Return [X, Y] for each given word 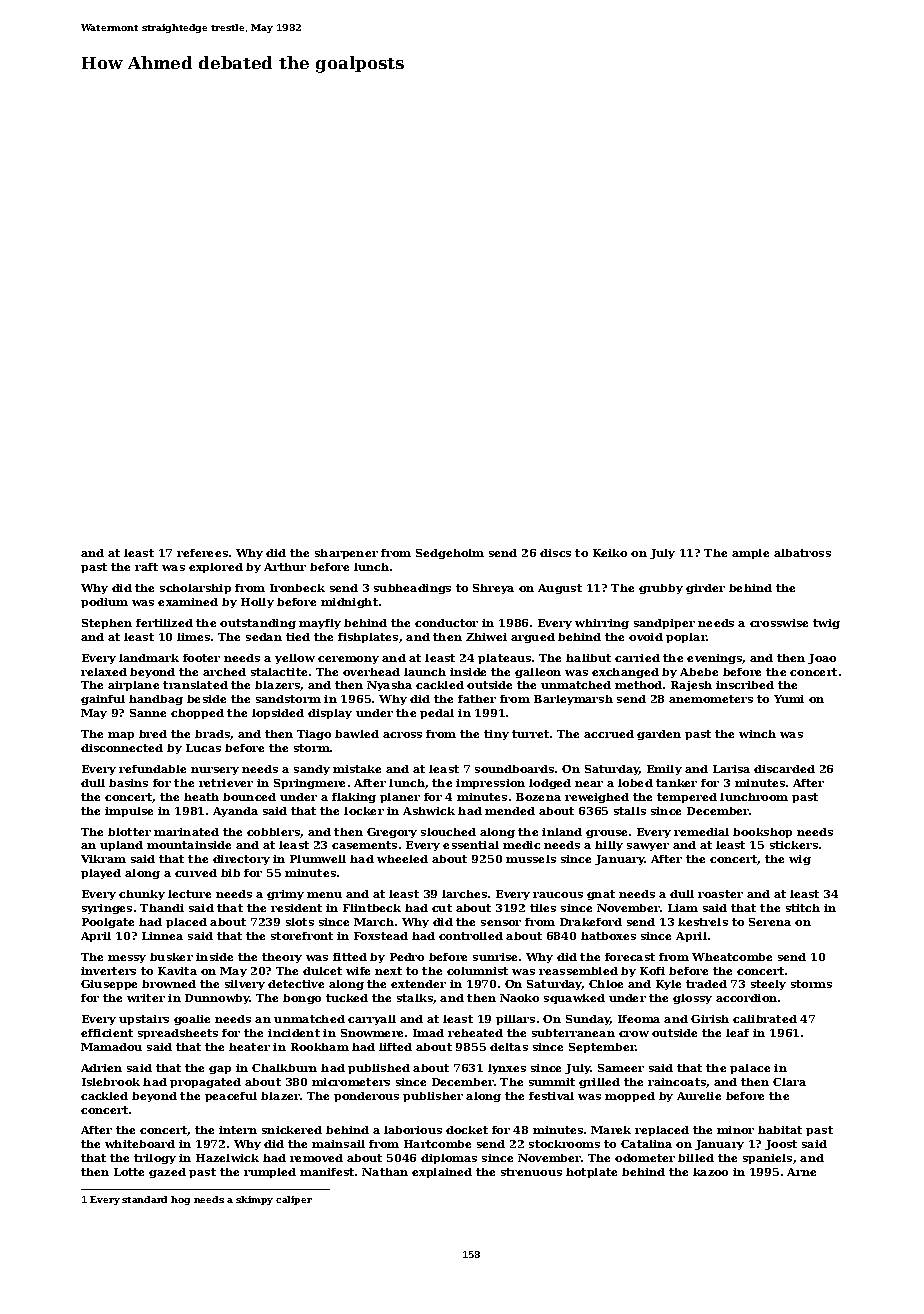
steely [768, 985]
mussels [531, 859]
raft [146, 567]
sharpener [346, 554]
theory [282, 958]
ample [750, 554]
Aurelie [699, 1096]
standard [144, 1199]
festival [551, 1096]
